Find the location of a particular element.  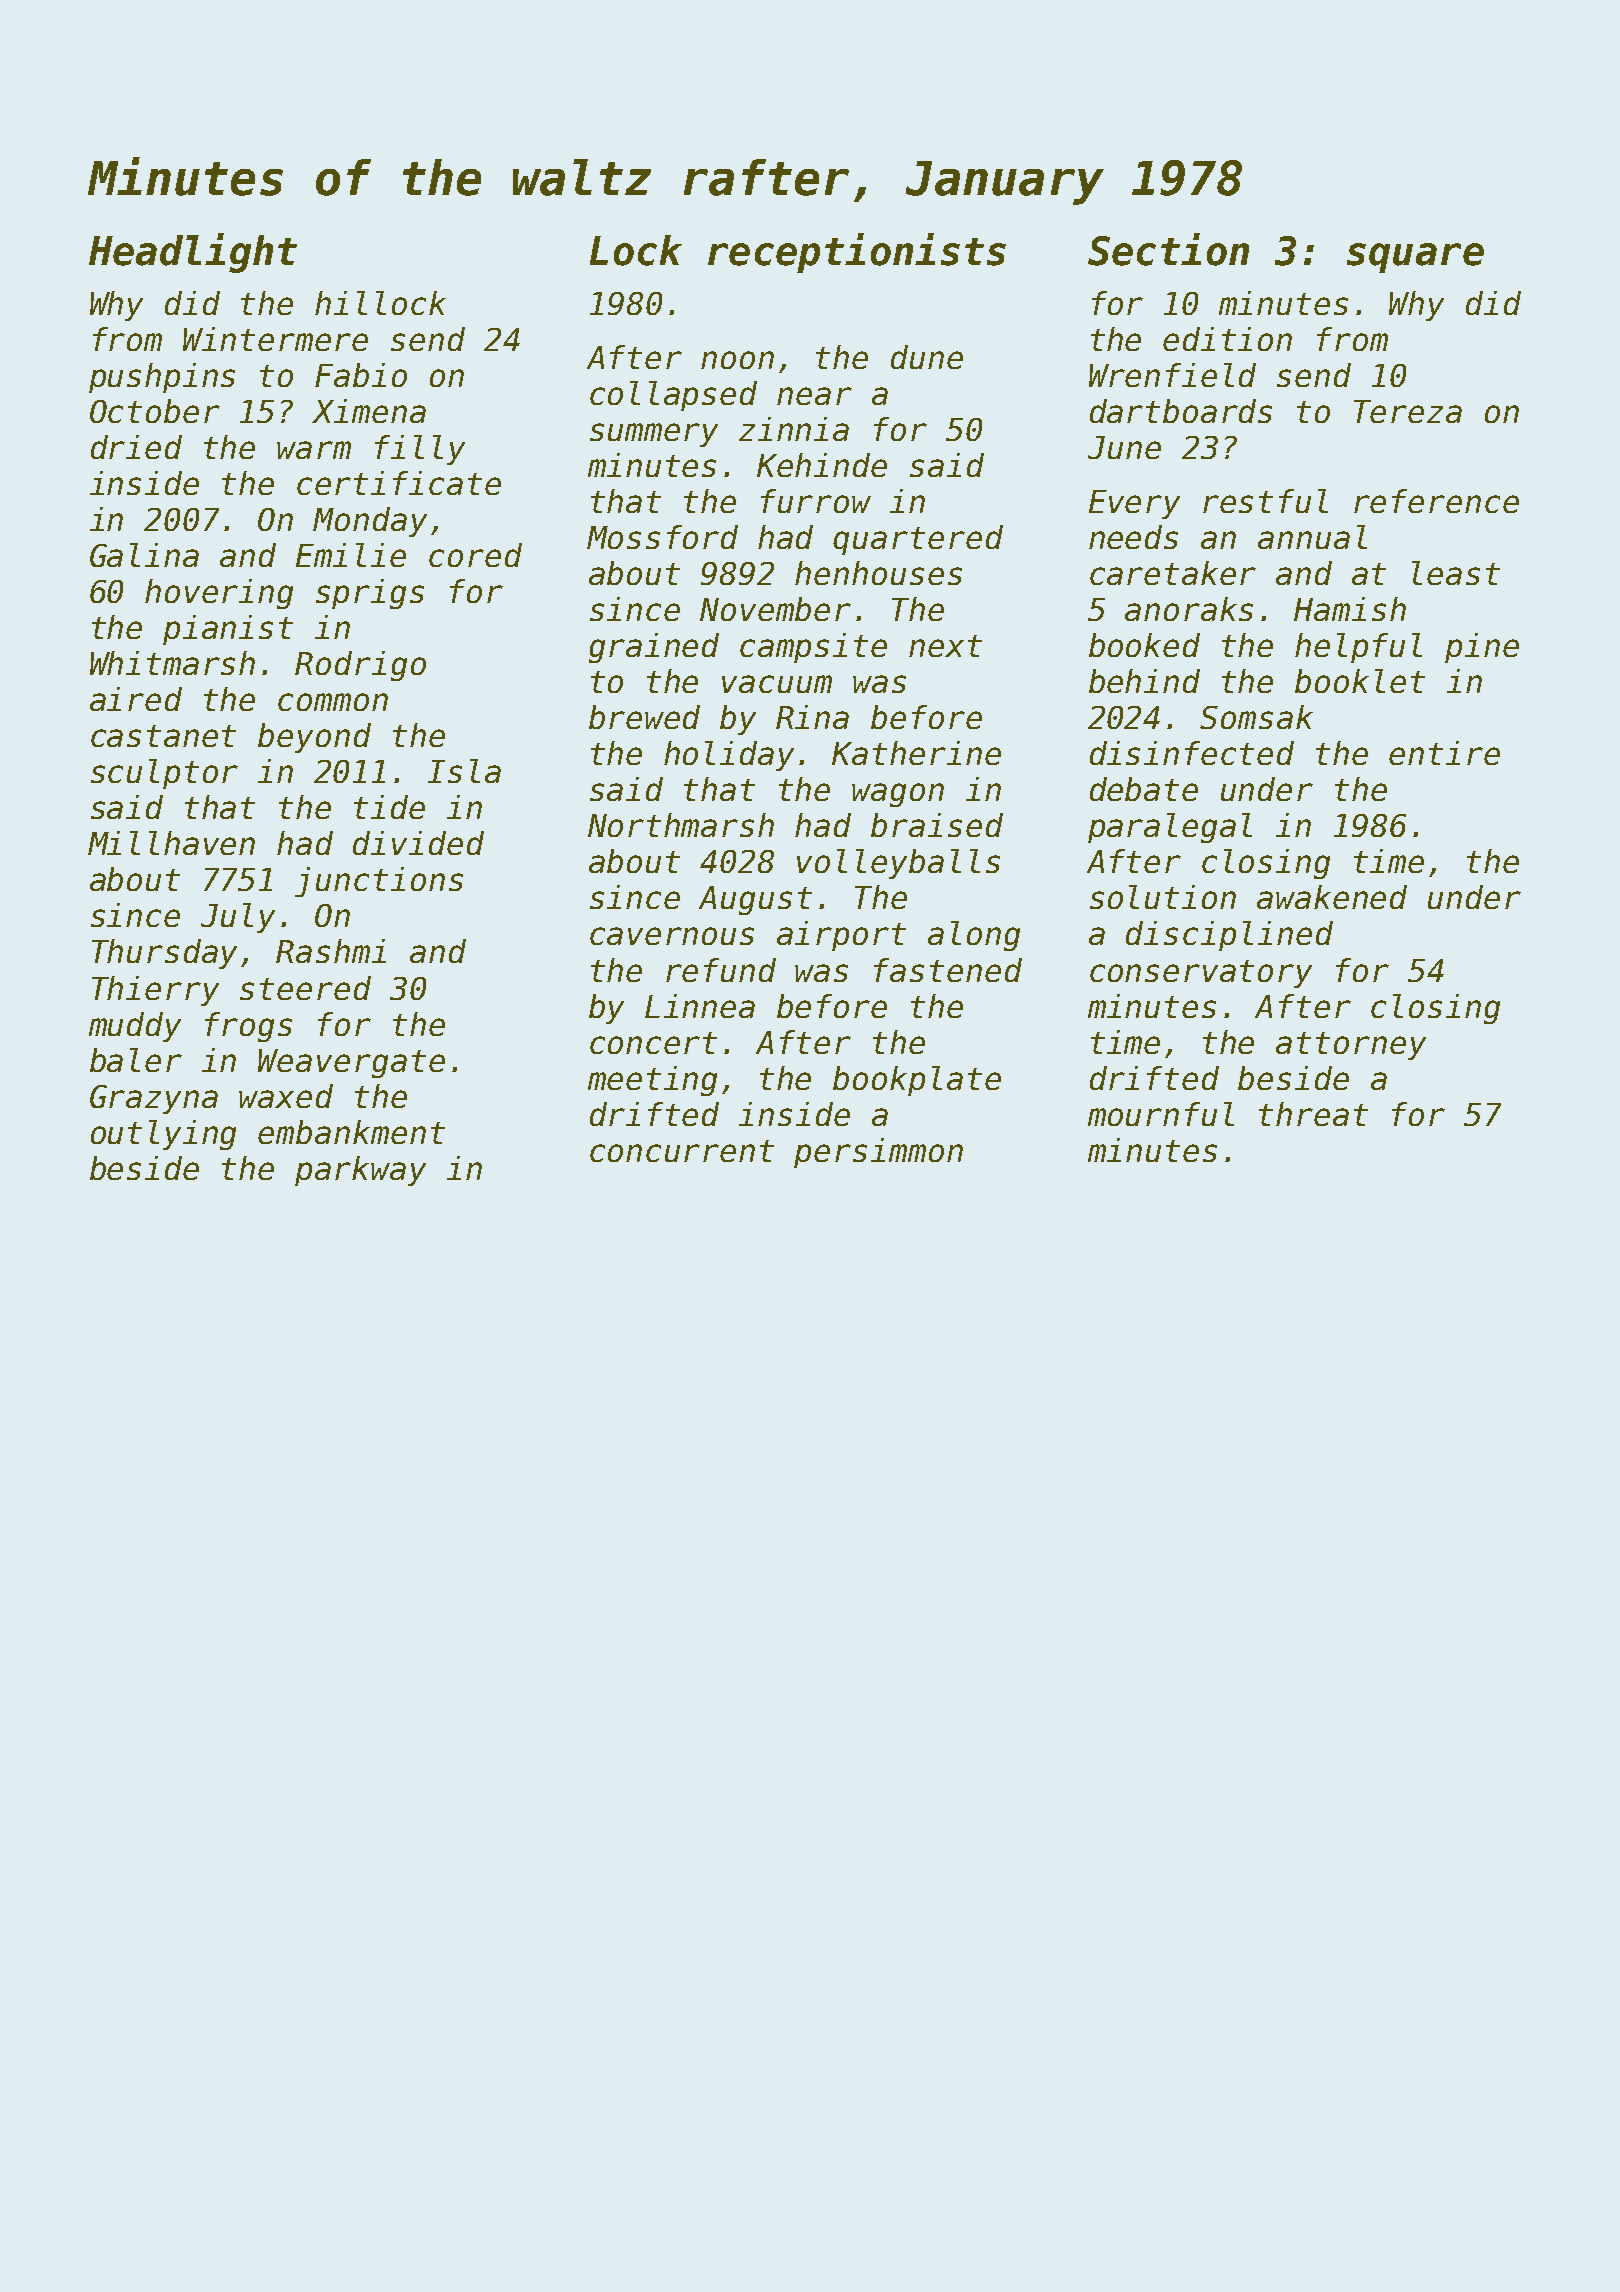

sprigs is located at coordinates (370, 594).
